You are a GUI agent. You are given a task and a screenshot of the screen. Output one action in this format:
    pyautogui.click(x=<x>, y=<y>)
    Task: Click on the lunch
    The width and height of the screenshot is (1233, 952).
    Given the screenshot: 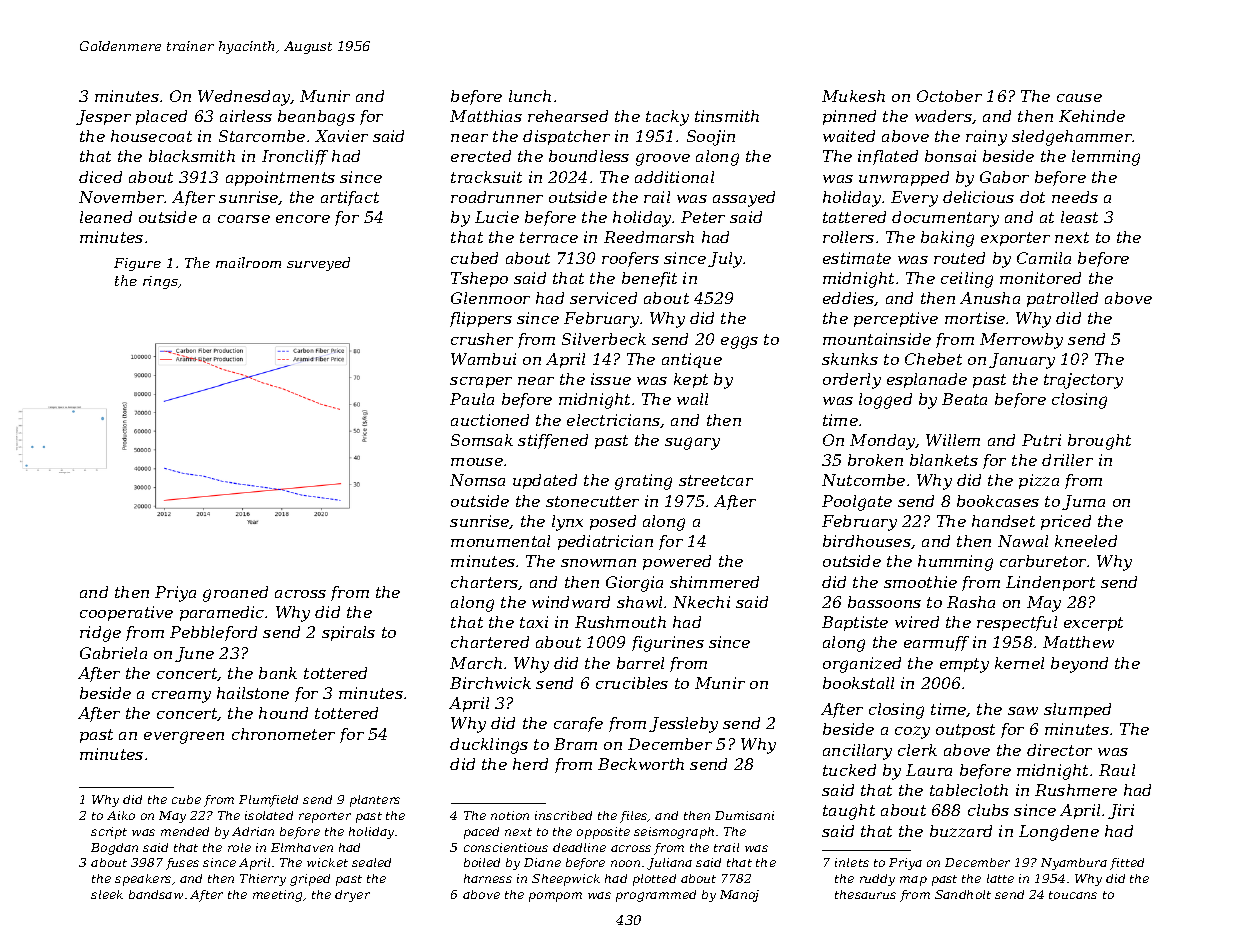 What is the action you would take?
    pyautogui.click(x=530, y=96)
